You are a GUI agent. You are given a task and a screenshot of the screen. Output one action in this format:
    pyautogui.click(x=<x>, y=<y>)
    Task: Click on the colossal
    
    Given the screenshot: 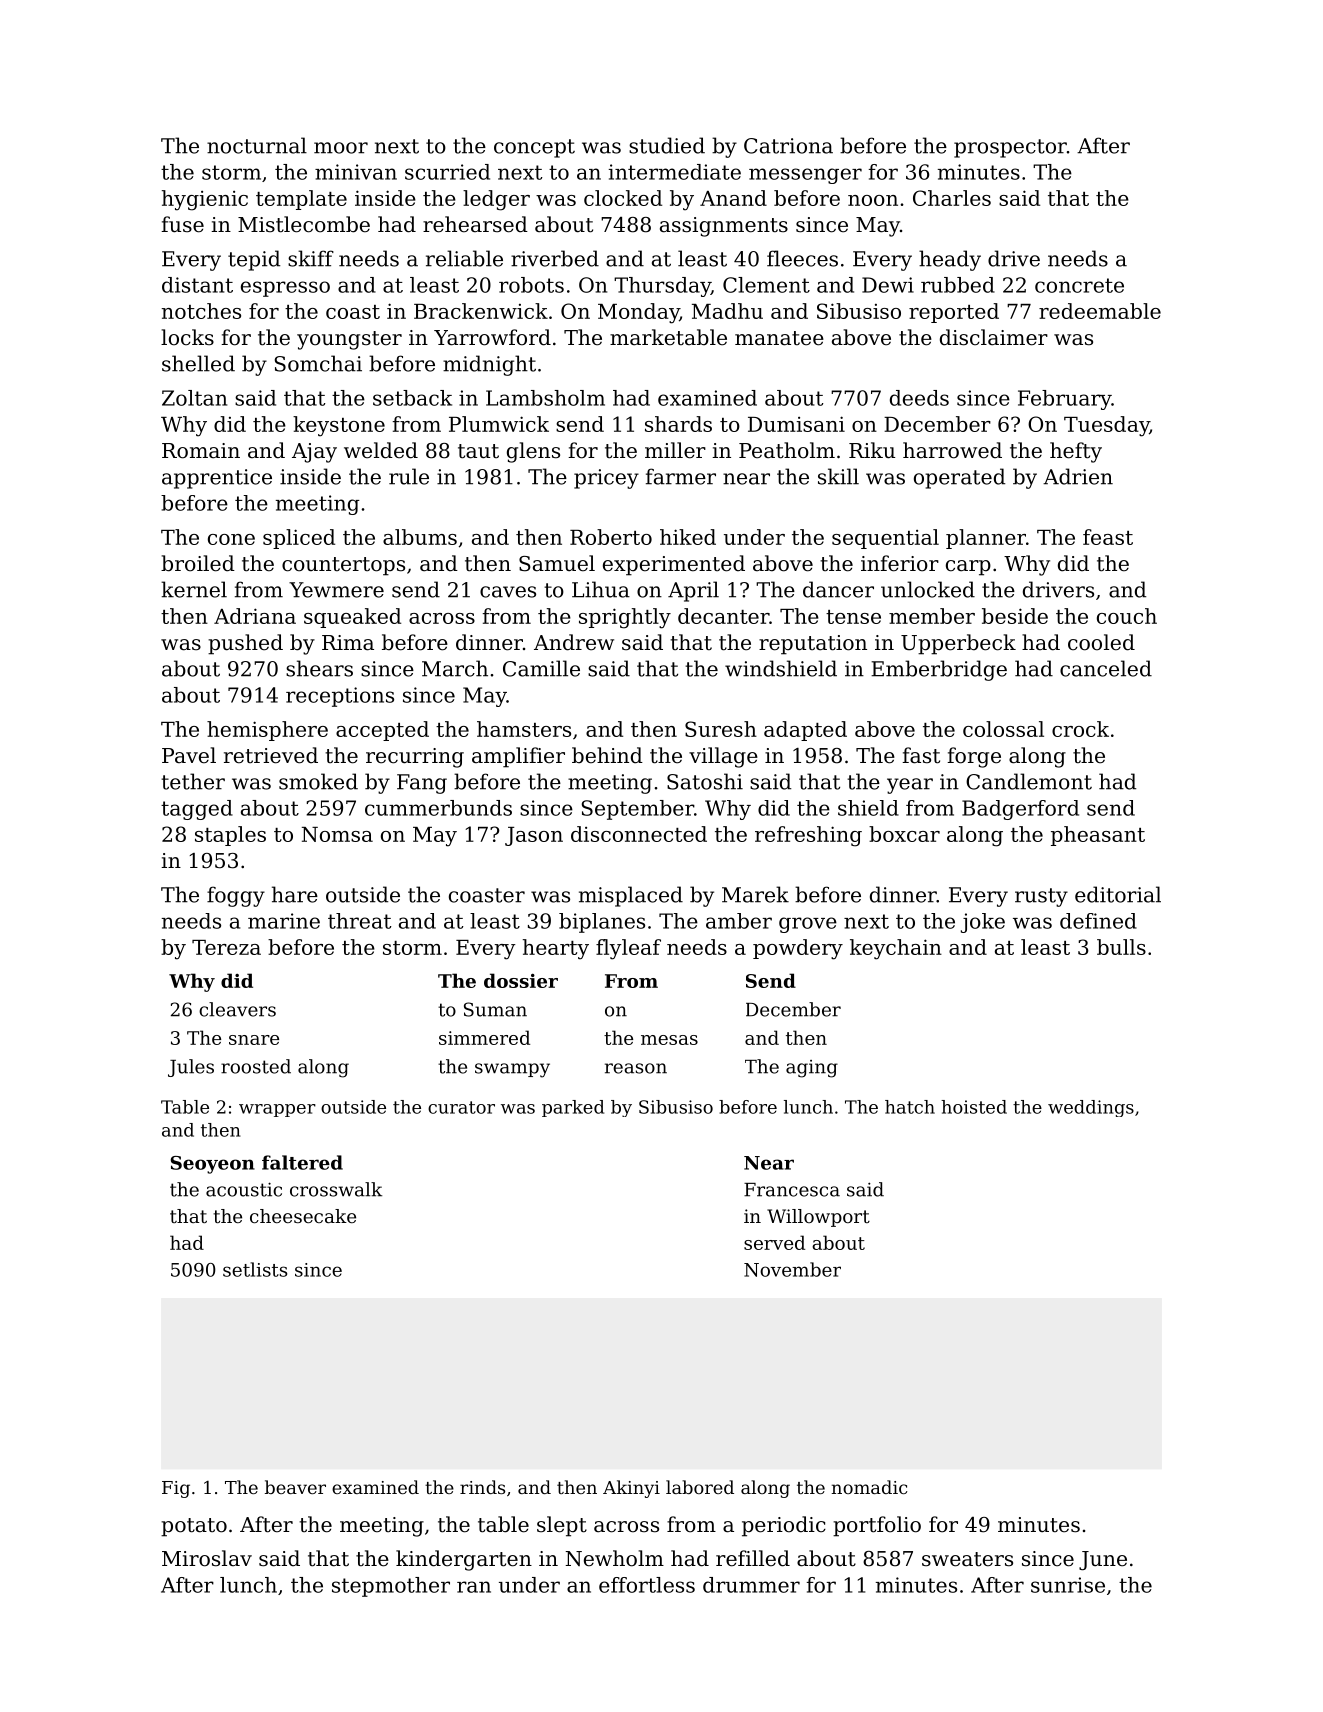 What is the action you would take?
    pyautogui.click(x=1003, y=729)
